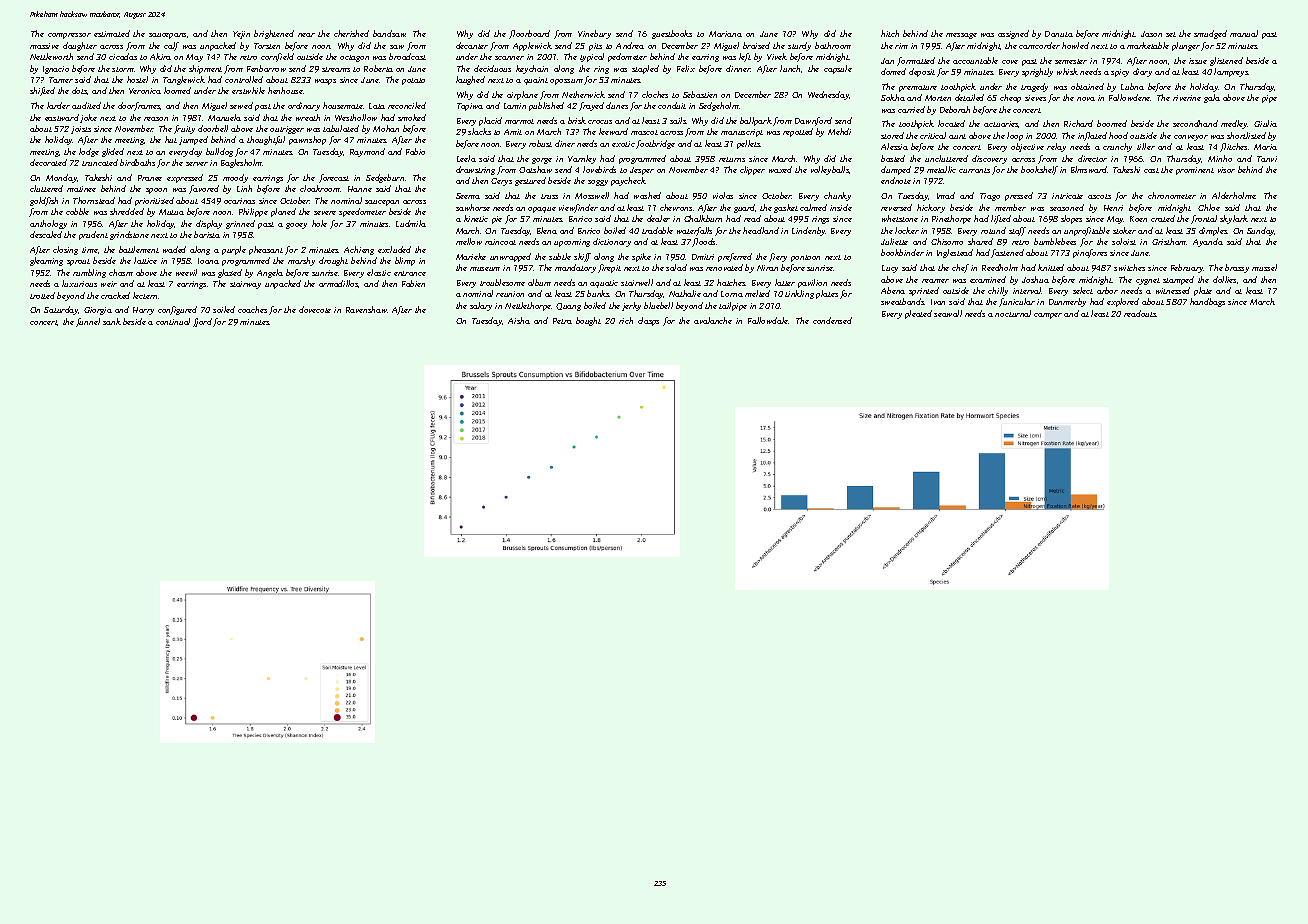 The width and height of the page is (1308, 924). I want to click on manual, so click(1244, 33).
